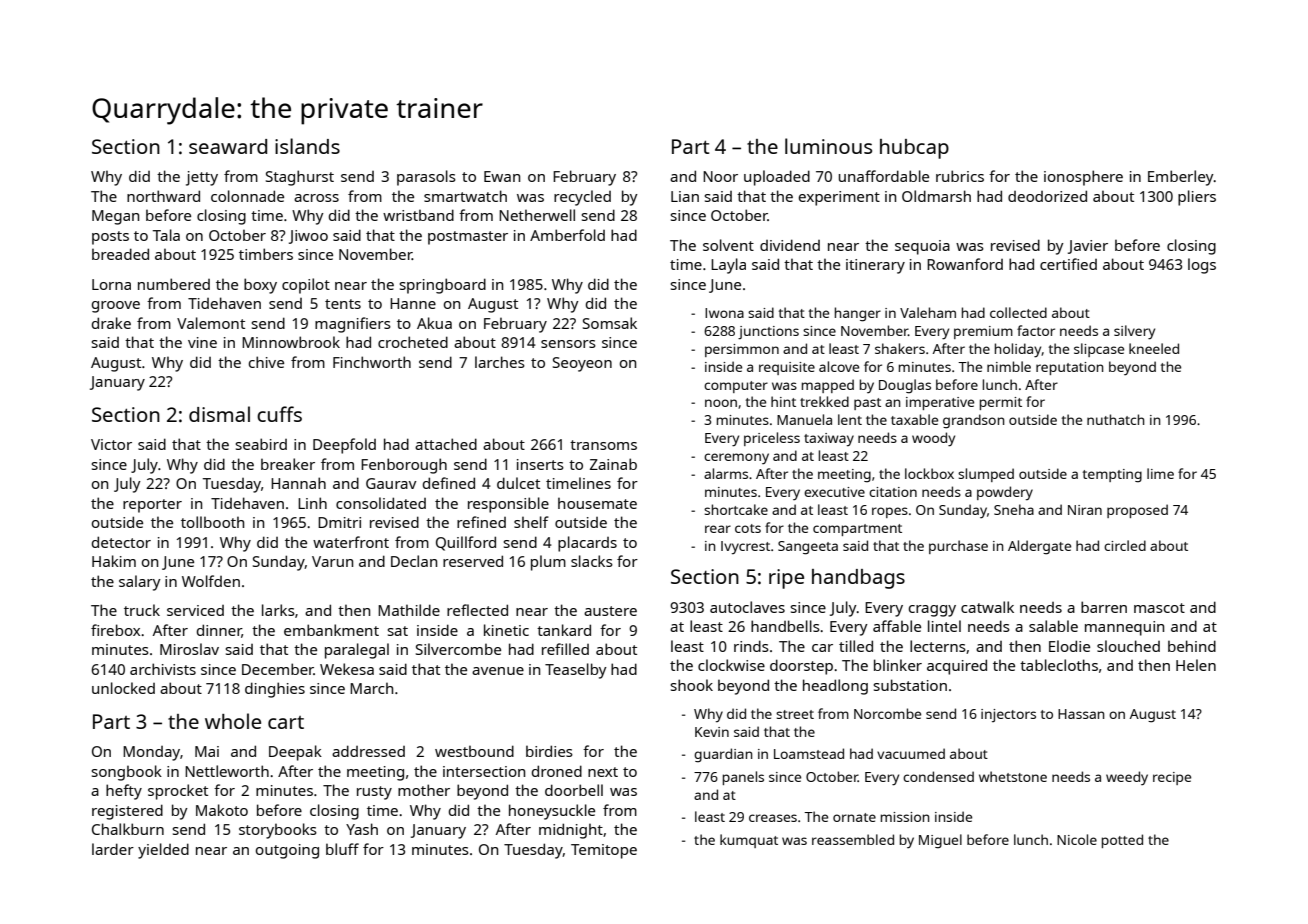  What do you see at coordinates (474, 751) in the screenshot?
I see `westbound` at bounding box center [474, 751].
